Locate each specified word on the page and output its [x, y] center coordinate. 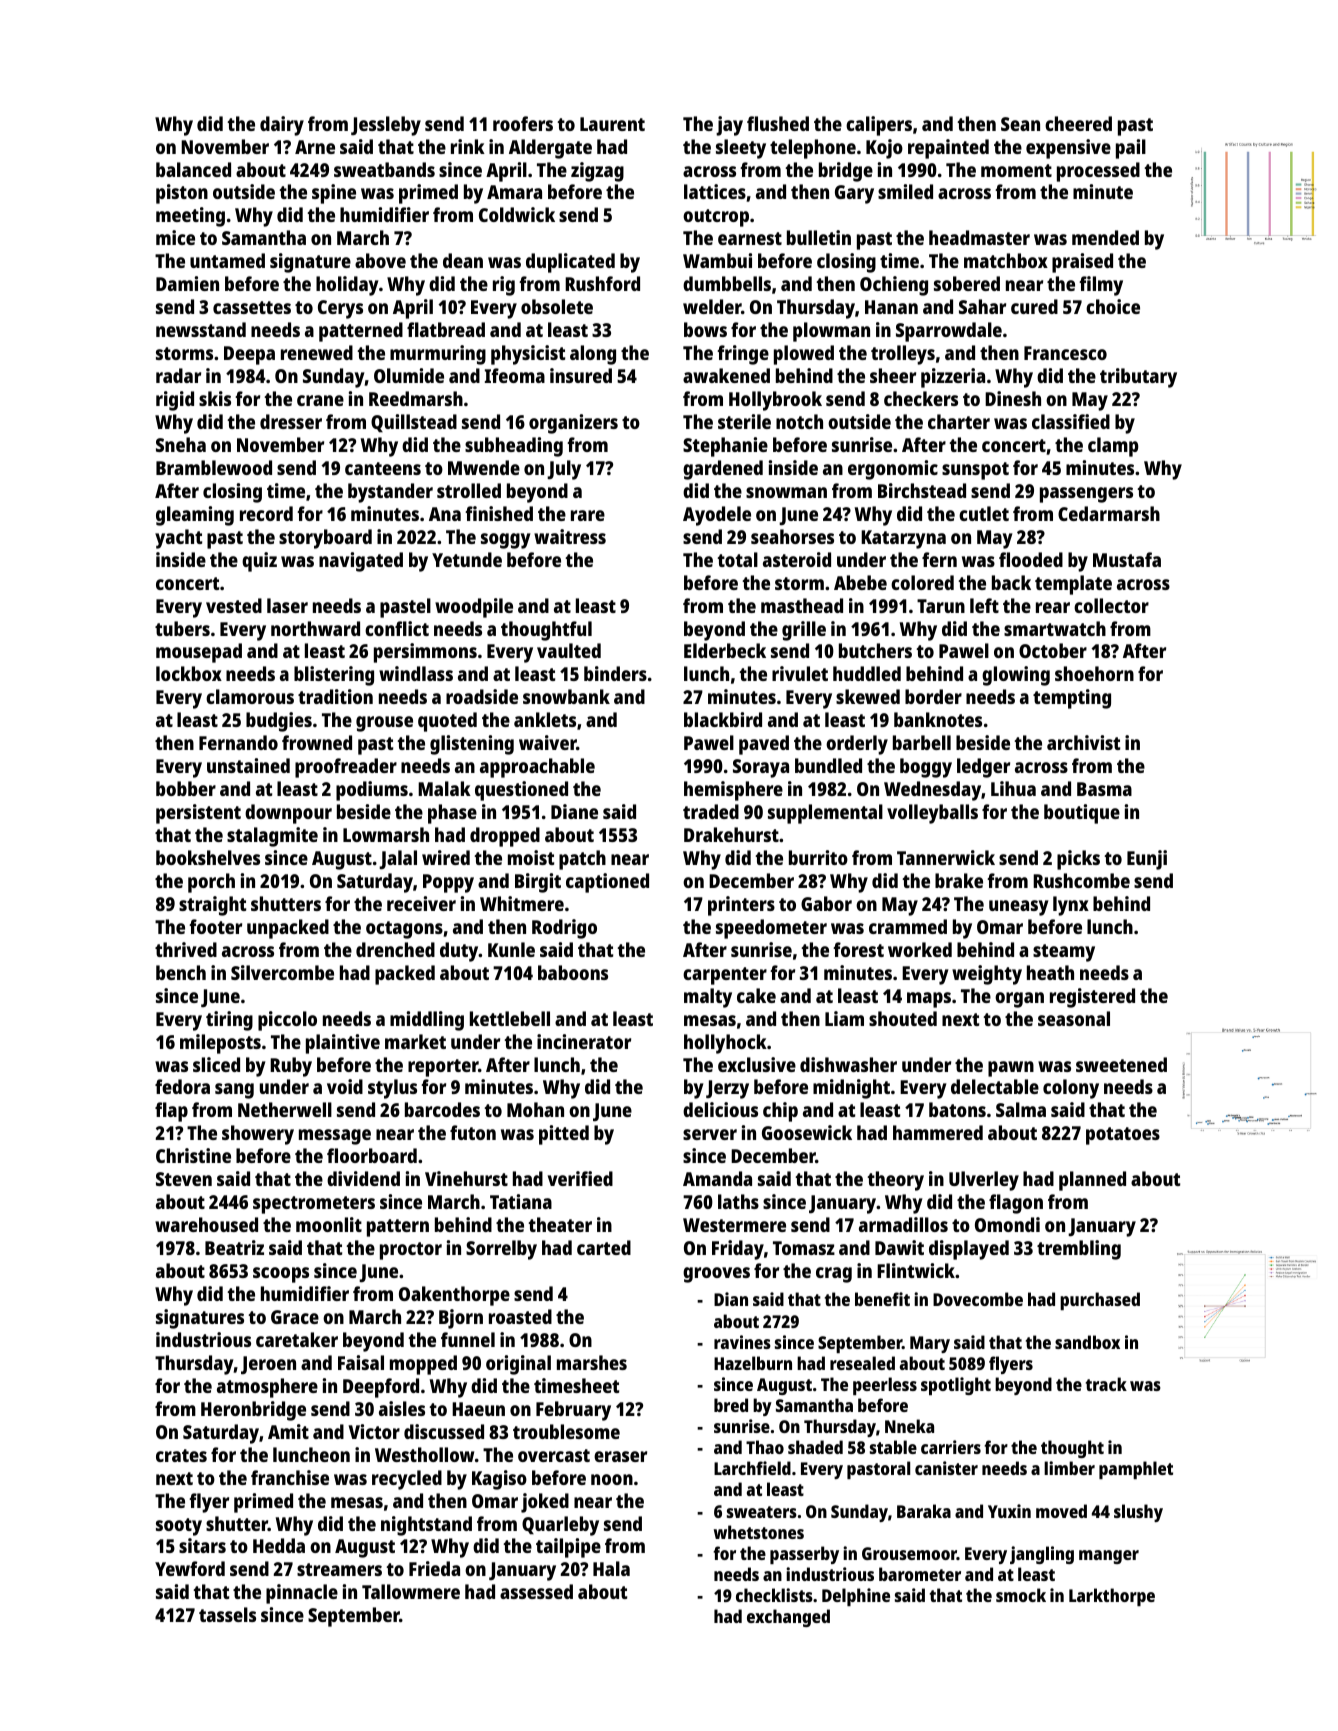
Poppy [448, 883]
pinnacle [302, 1594]
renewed [317, 352]
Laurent [612, 124]
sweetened [1121, 1064]
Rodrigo [564, 929]
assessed [536, 1591]
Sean [1020, 124]
